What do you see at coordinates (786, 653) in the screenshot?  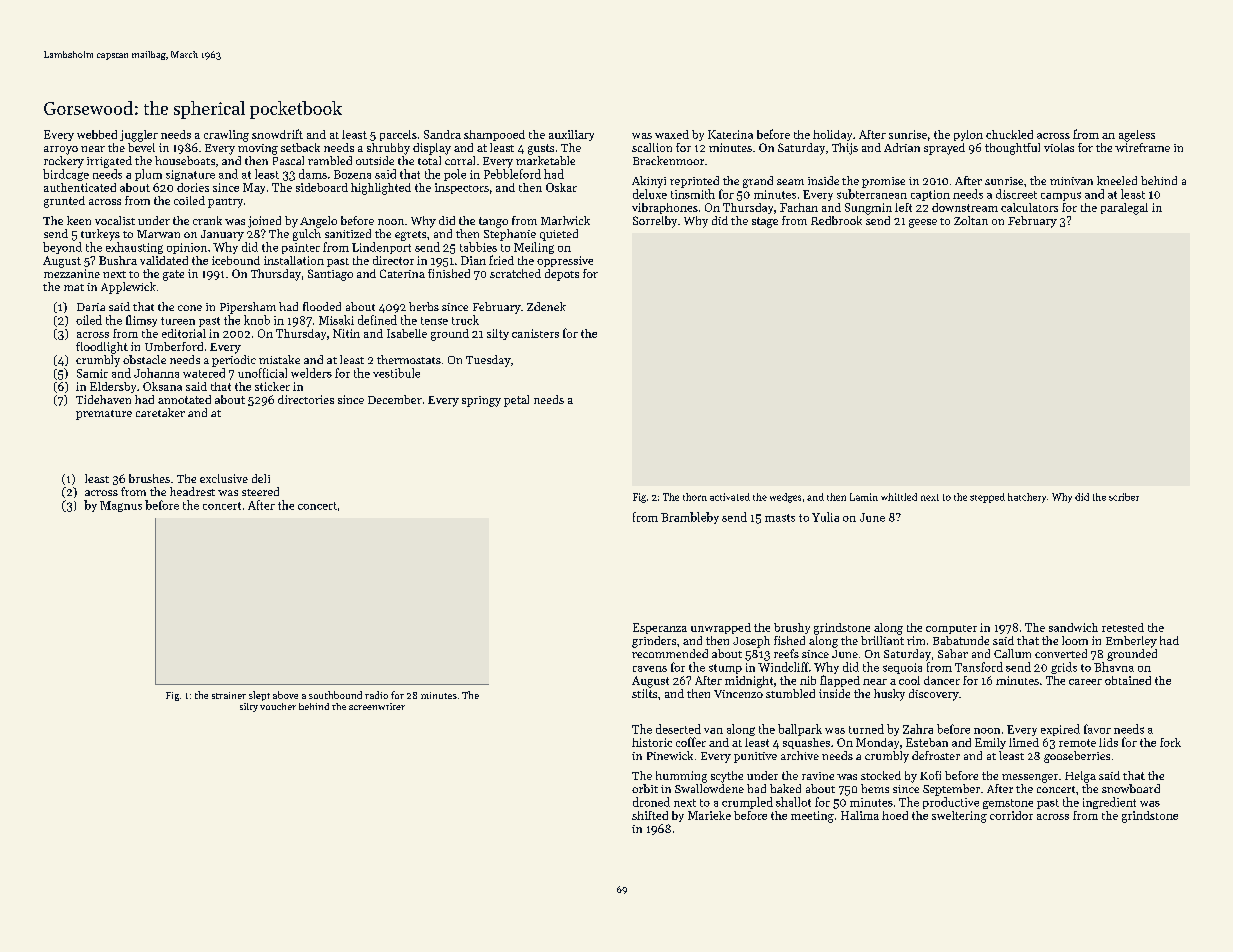 I see `reefs` at bounding box center [786, 653].
